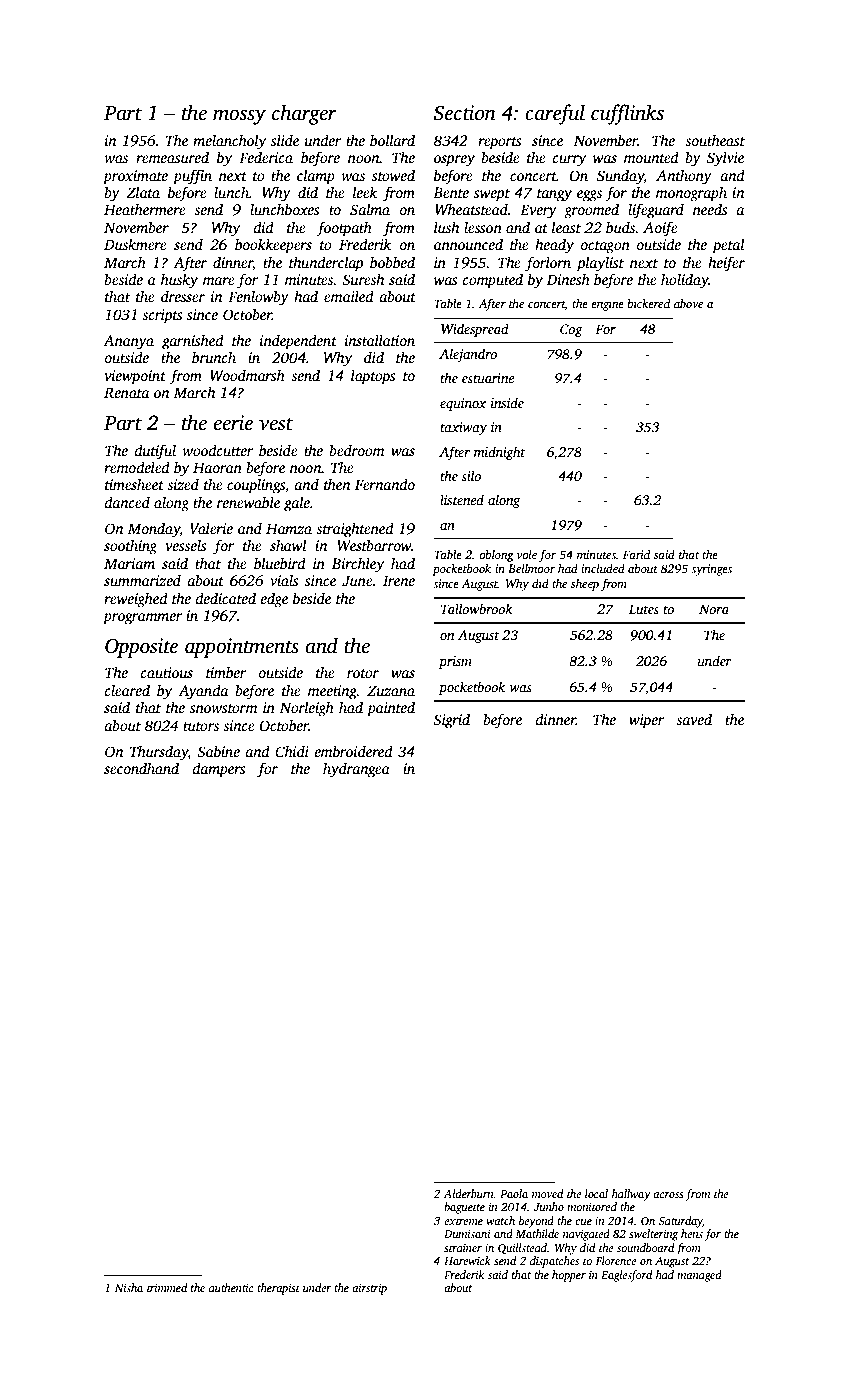  I want to click on airstrip, so click(369, 1289).
